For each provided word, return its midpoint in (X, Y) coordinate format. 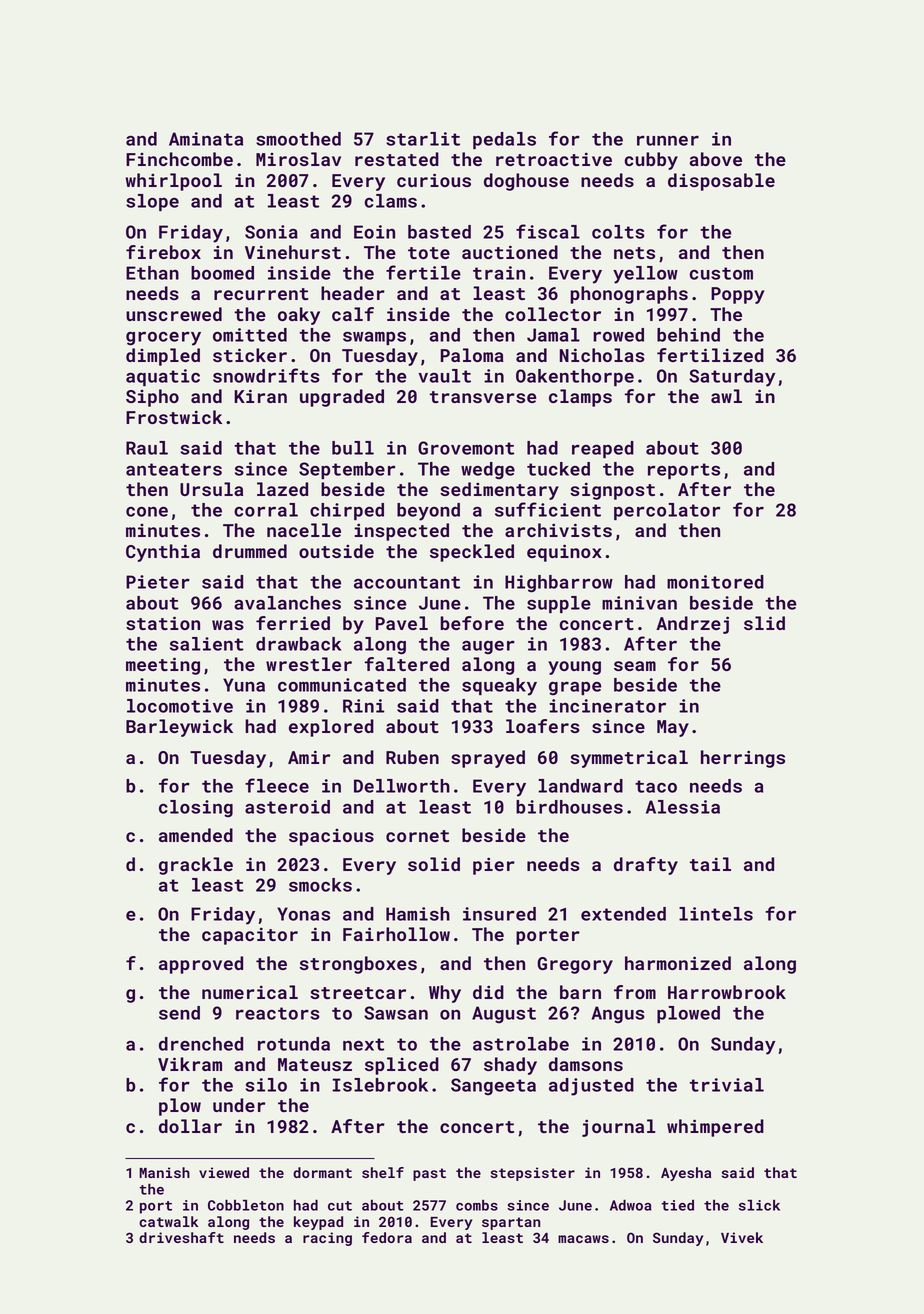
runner (668, 141)
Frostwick (174, 417)
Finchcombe (179, 159)
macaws (583, 1239)
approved (201, 965)
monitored (715, 582)
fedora (387, 1237)
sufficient (548, 509)
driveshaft (181, 1237)
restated (397, 159)
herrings (743, 759)
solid (434, 864)
